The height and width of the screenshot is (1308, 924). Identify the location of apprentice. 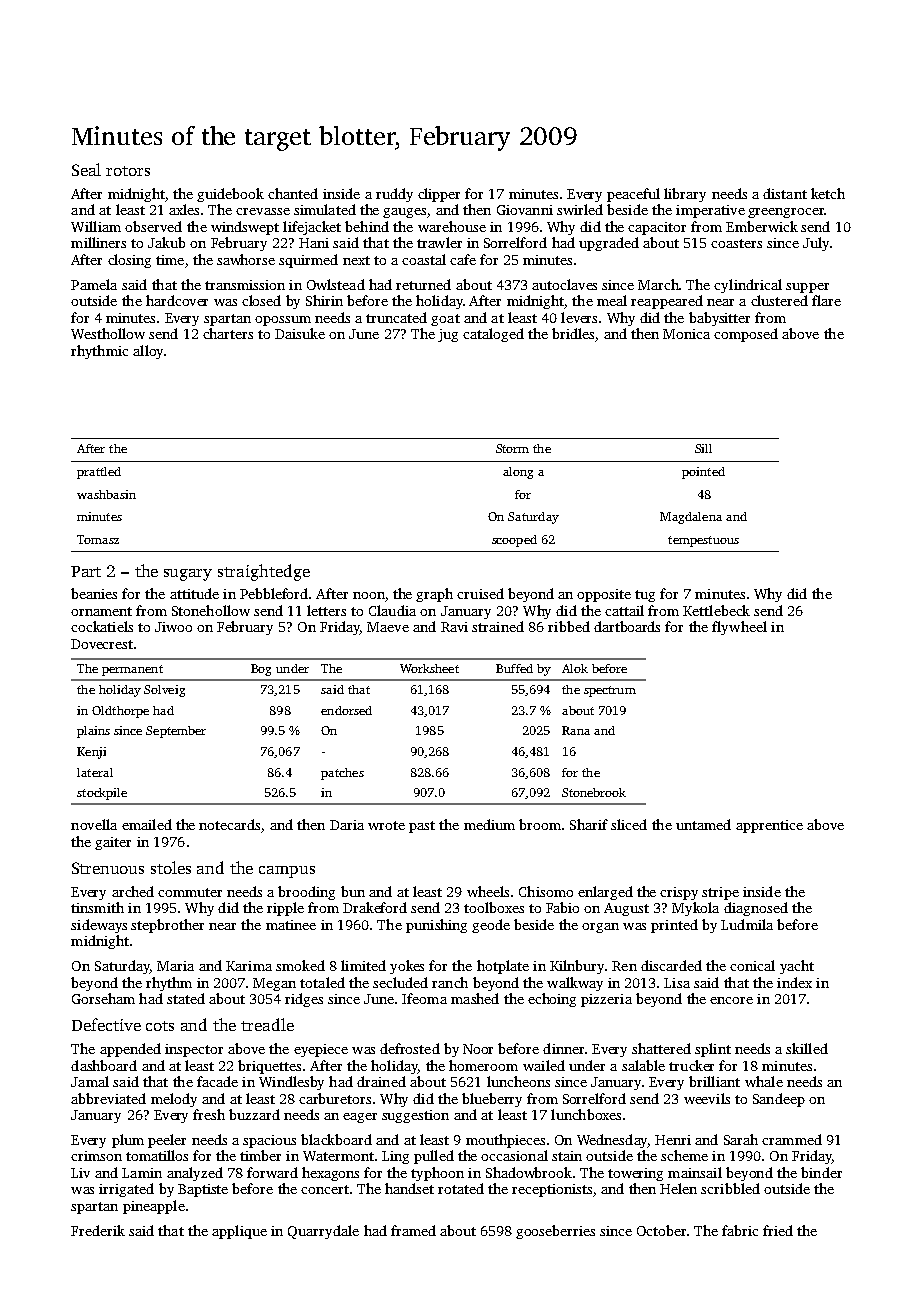
(769, 826).
